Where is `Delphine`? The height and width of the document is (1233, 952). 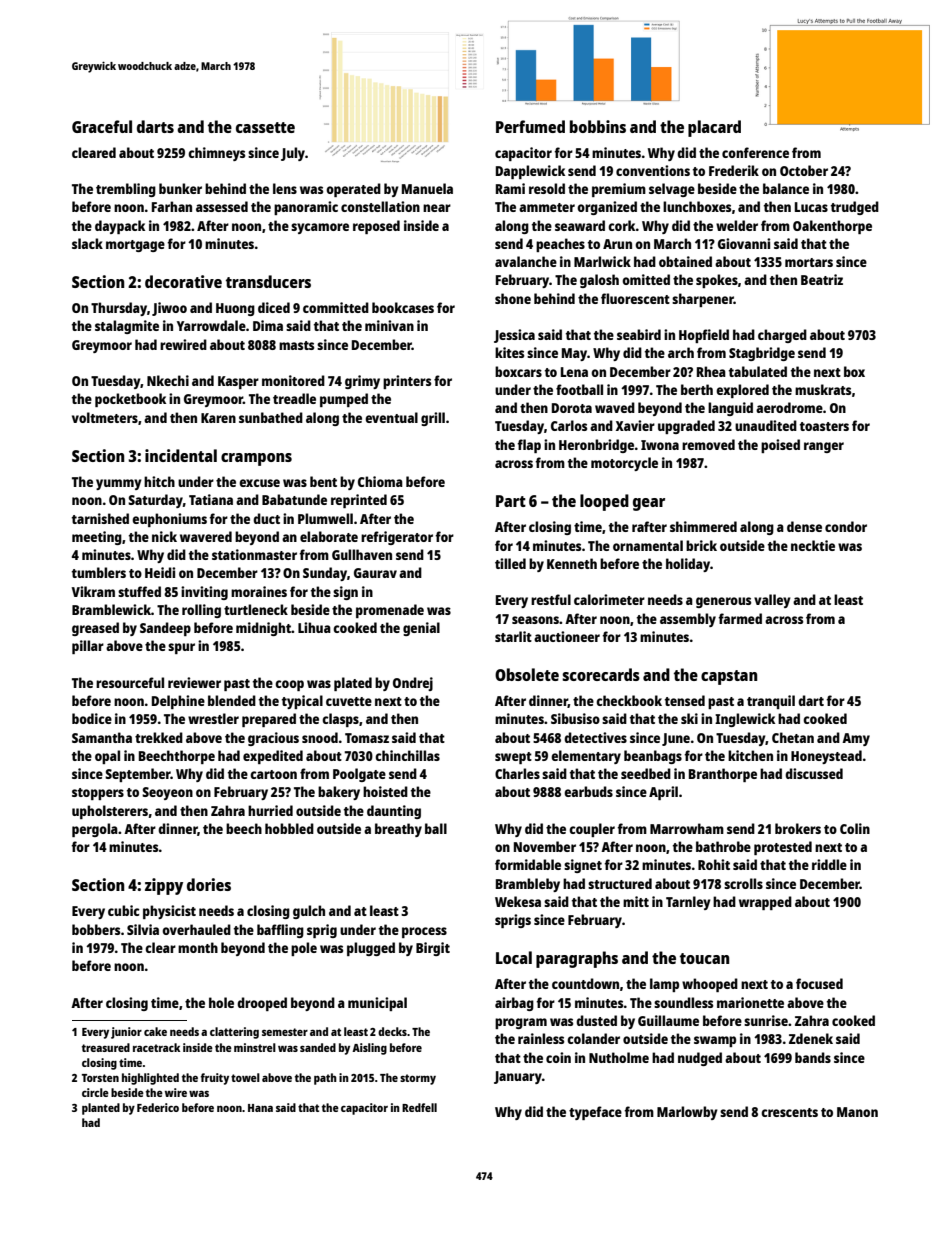
Delphine is located at coordinates (178, 702).
